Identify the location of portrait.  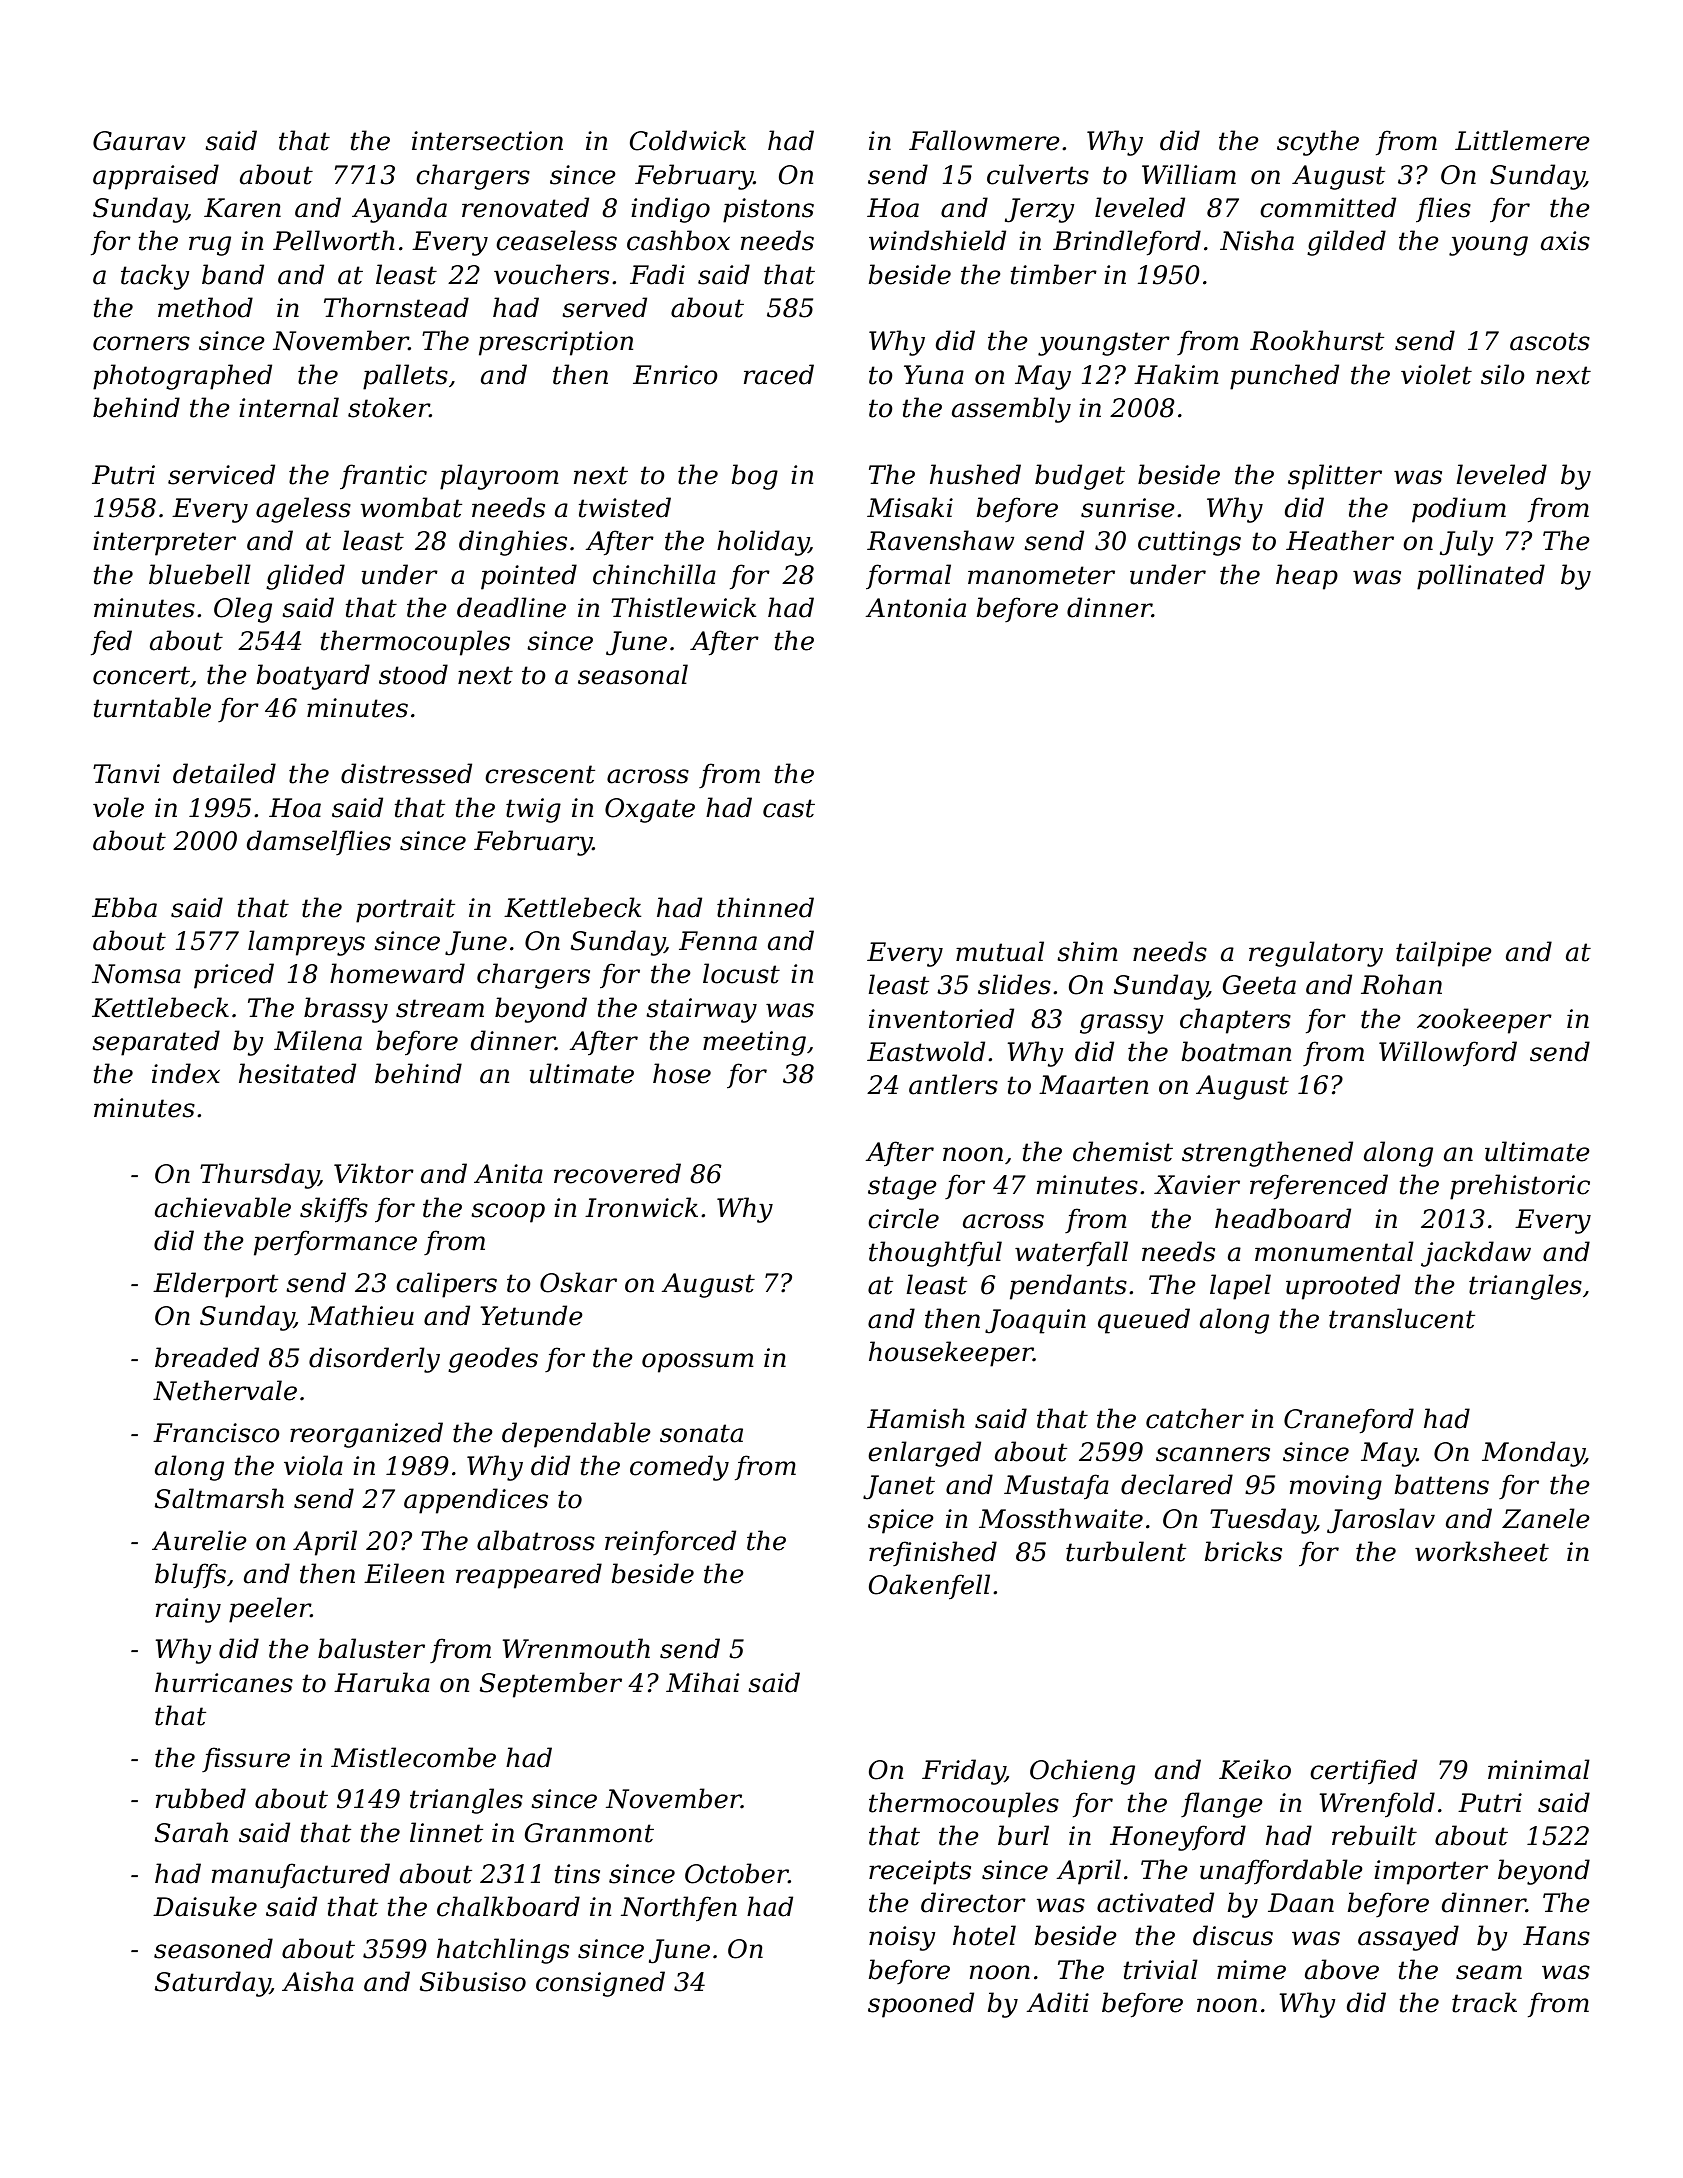
(405, 910).
